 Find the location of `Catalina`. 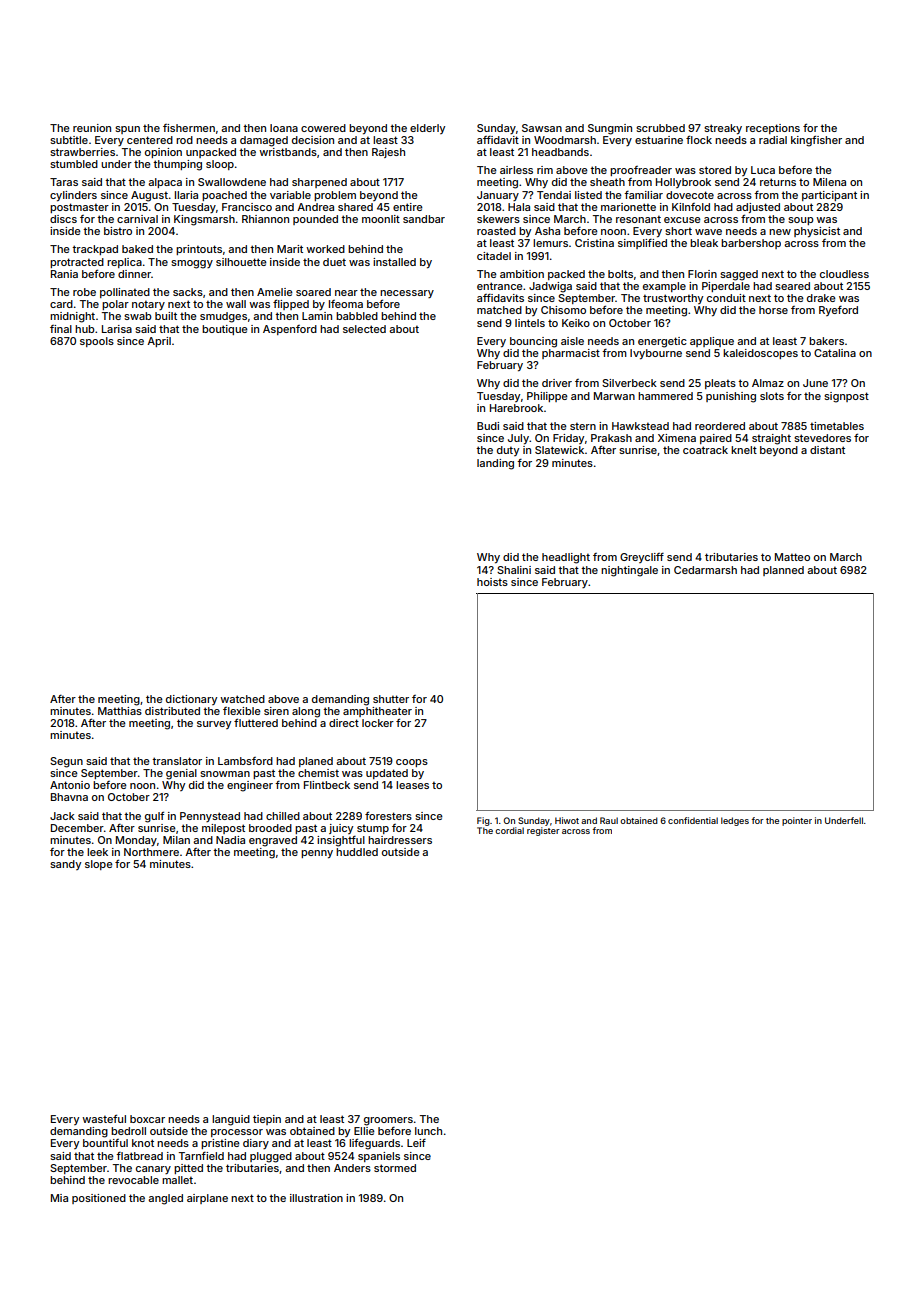

Catalina is located at coordinates (835, 353).
